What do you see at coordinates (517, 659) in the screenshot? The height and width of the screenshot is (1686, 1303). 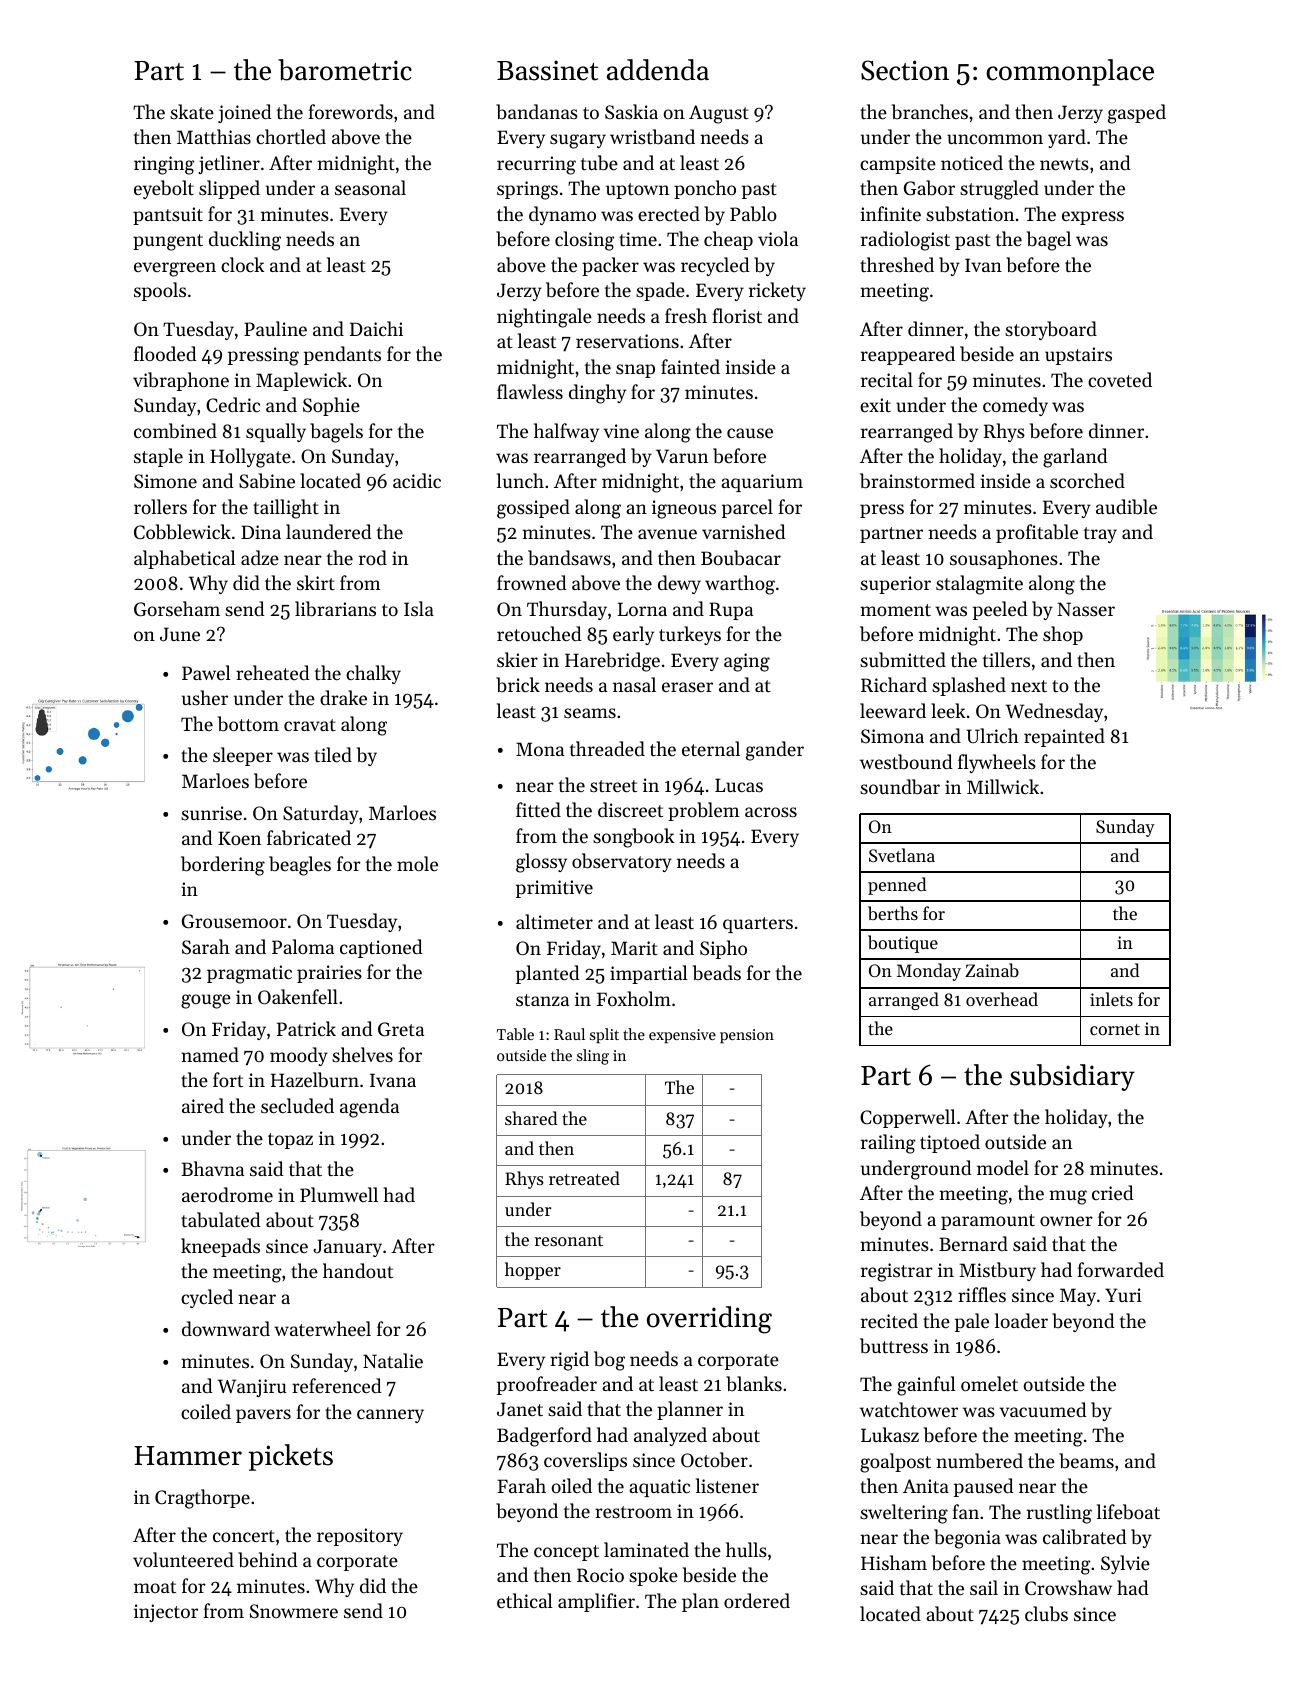 I see `skier` at bounding box center [517, 659].
